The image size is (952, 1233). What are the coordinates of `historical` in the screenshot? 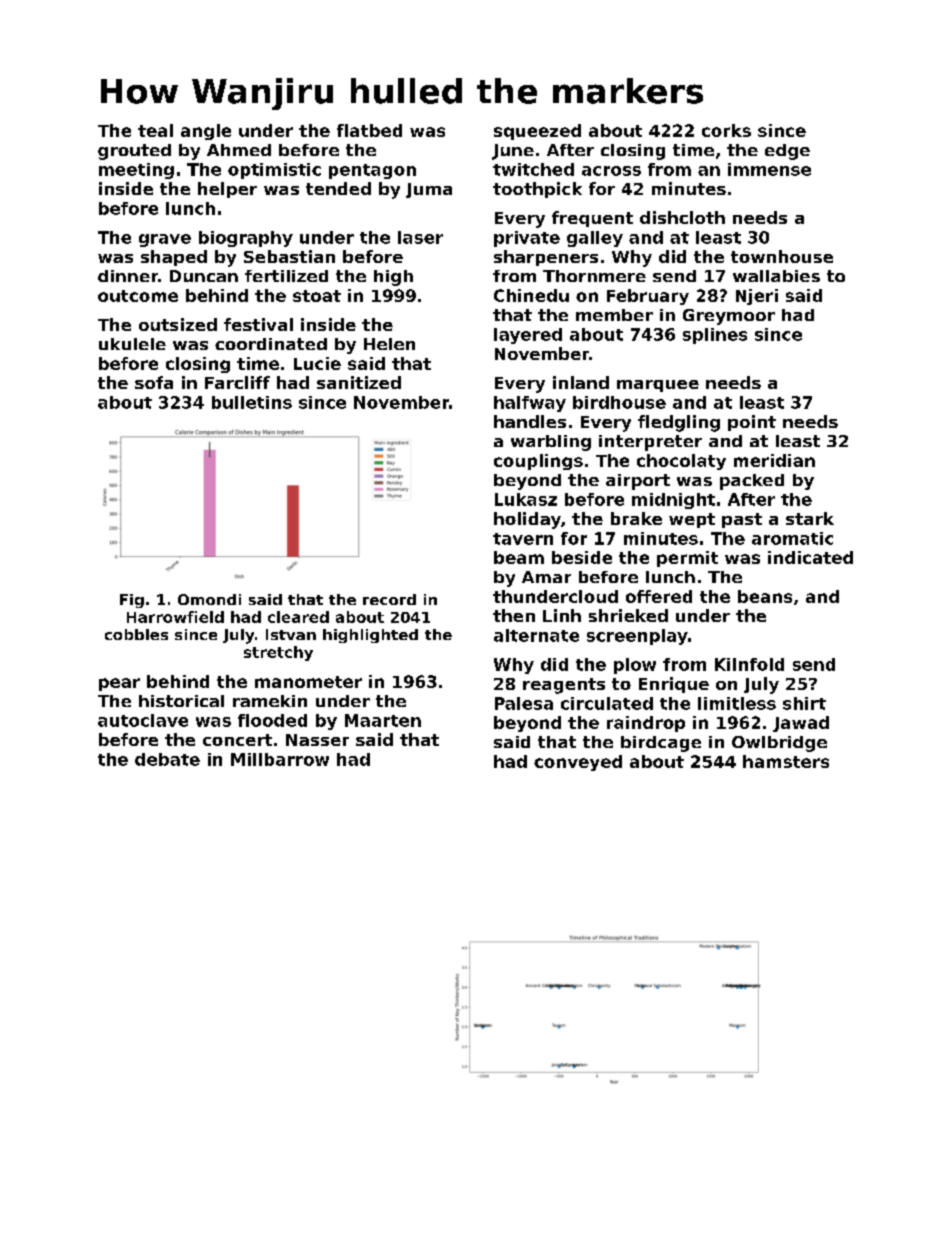 It's located at (181, 701).
